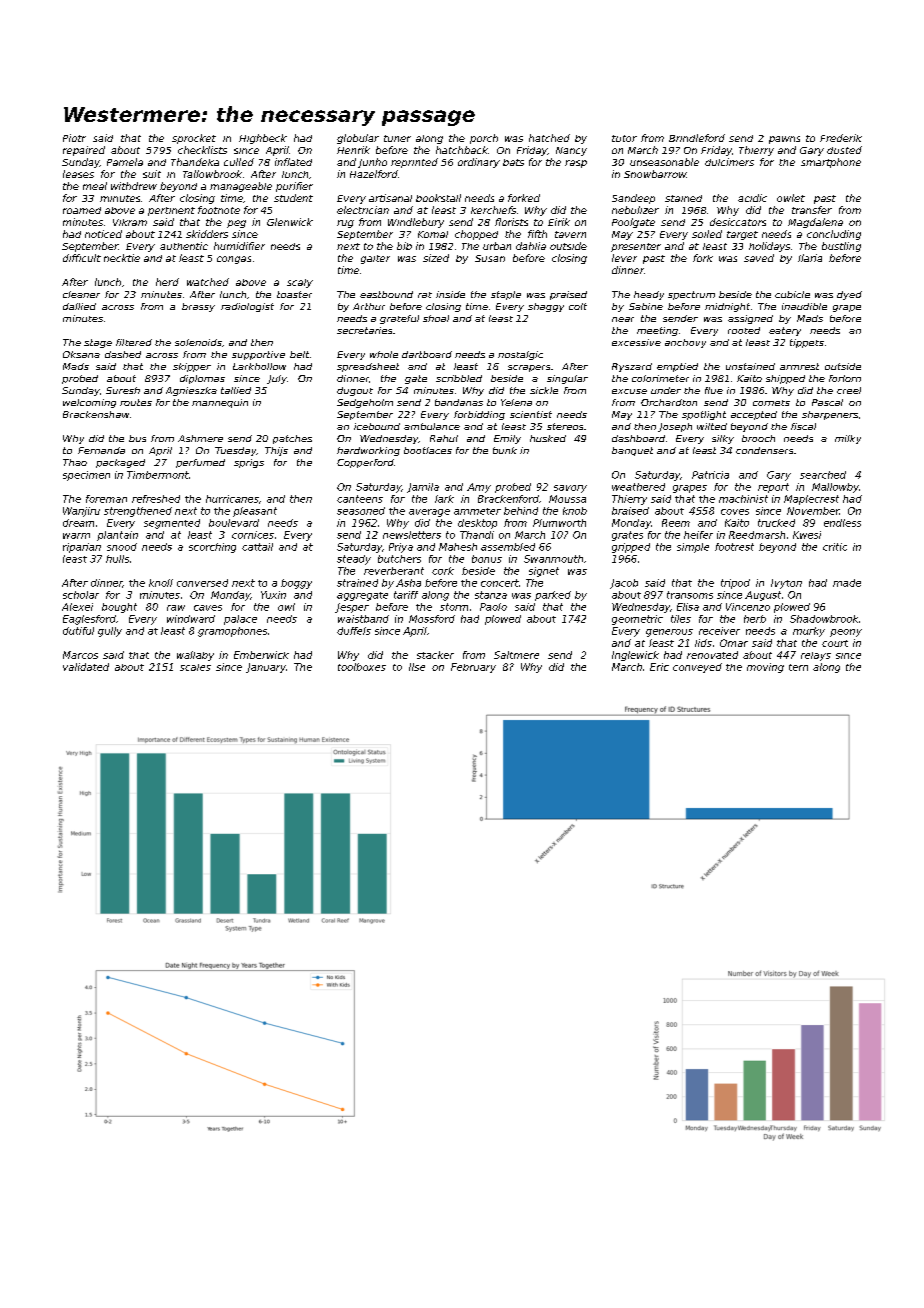  I want to click on steady, so click(354, 560).
